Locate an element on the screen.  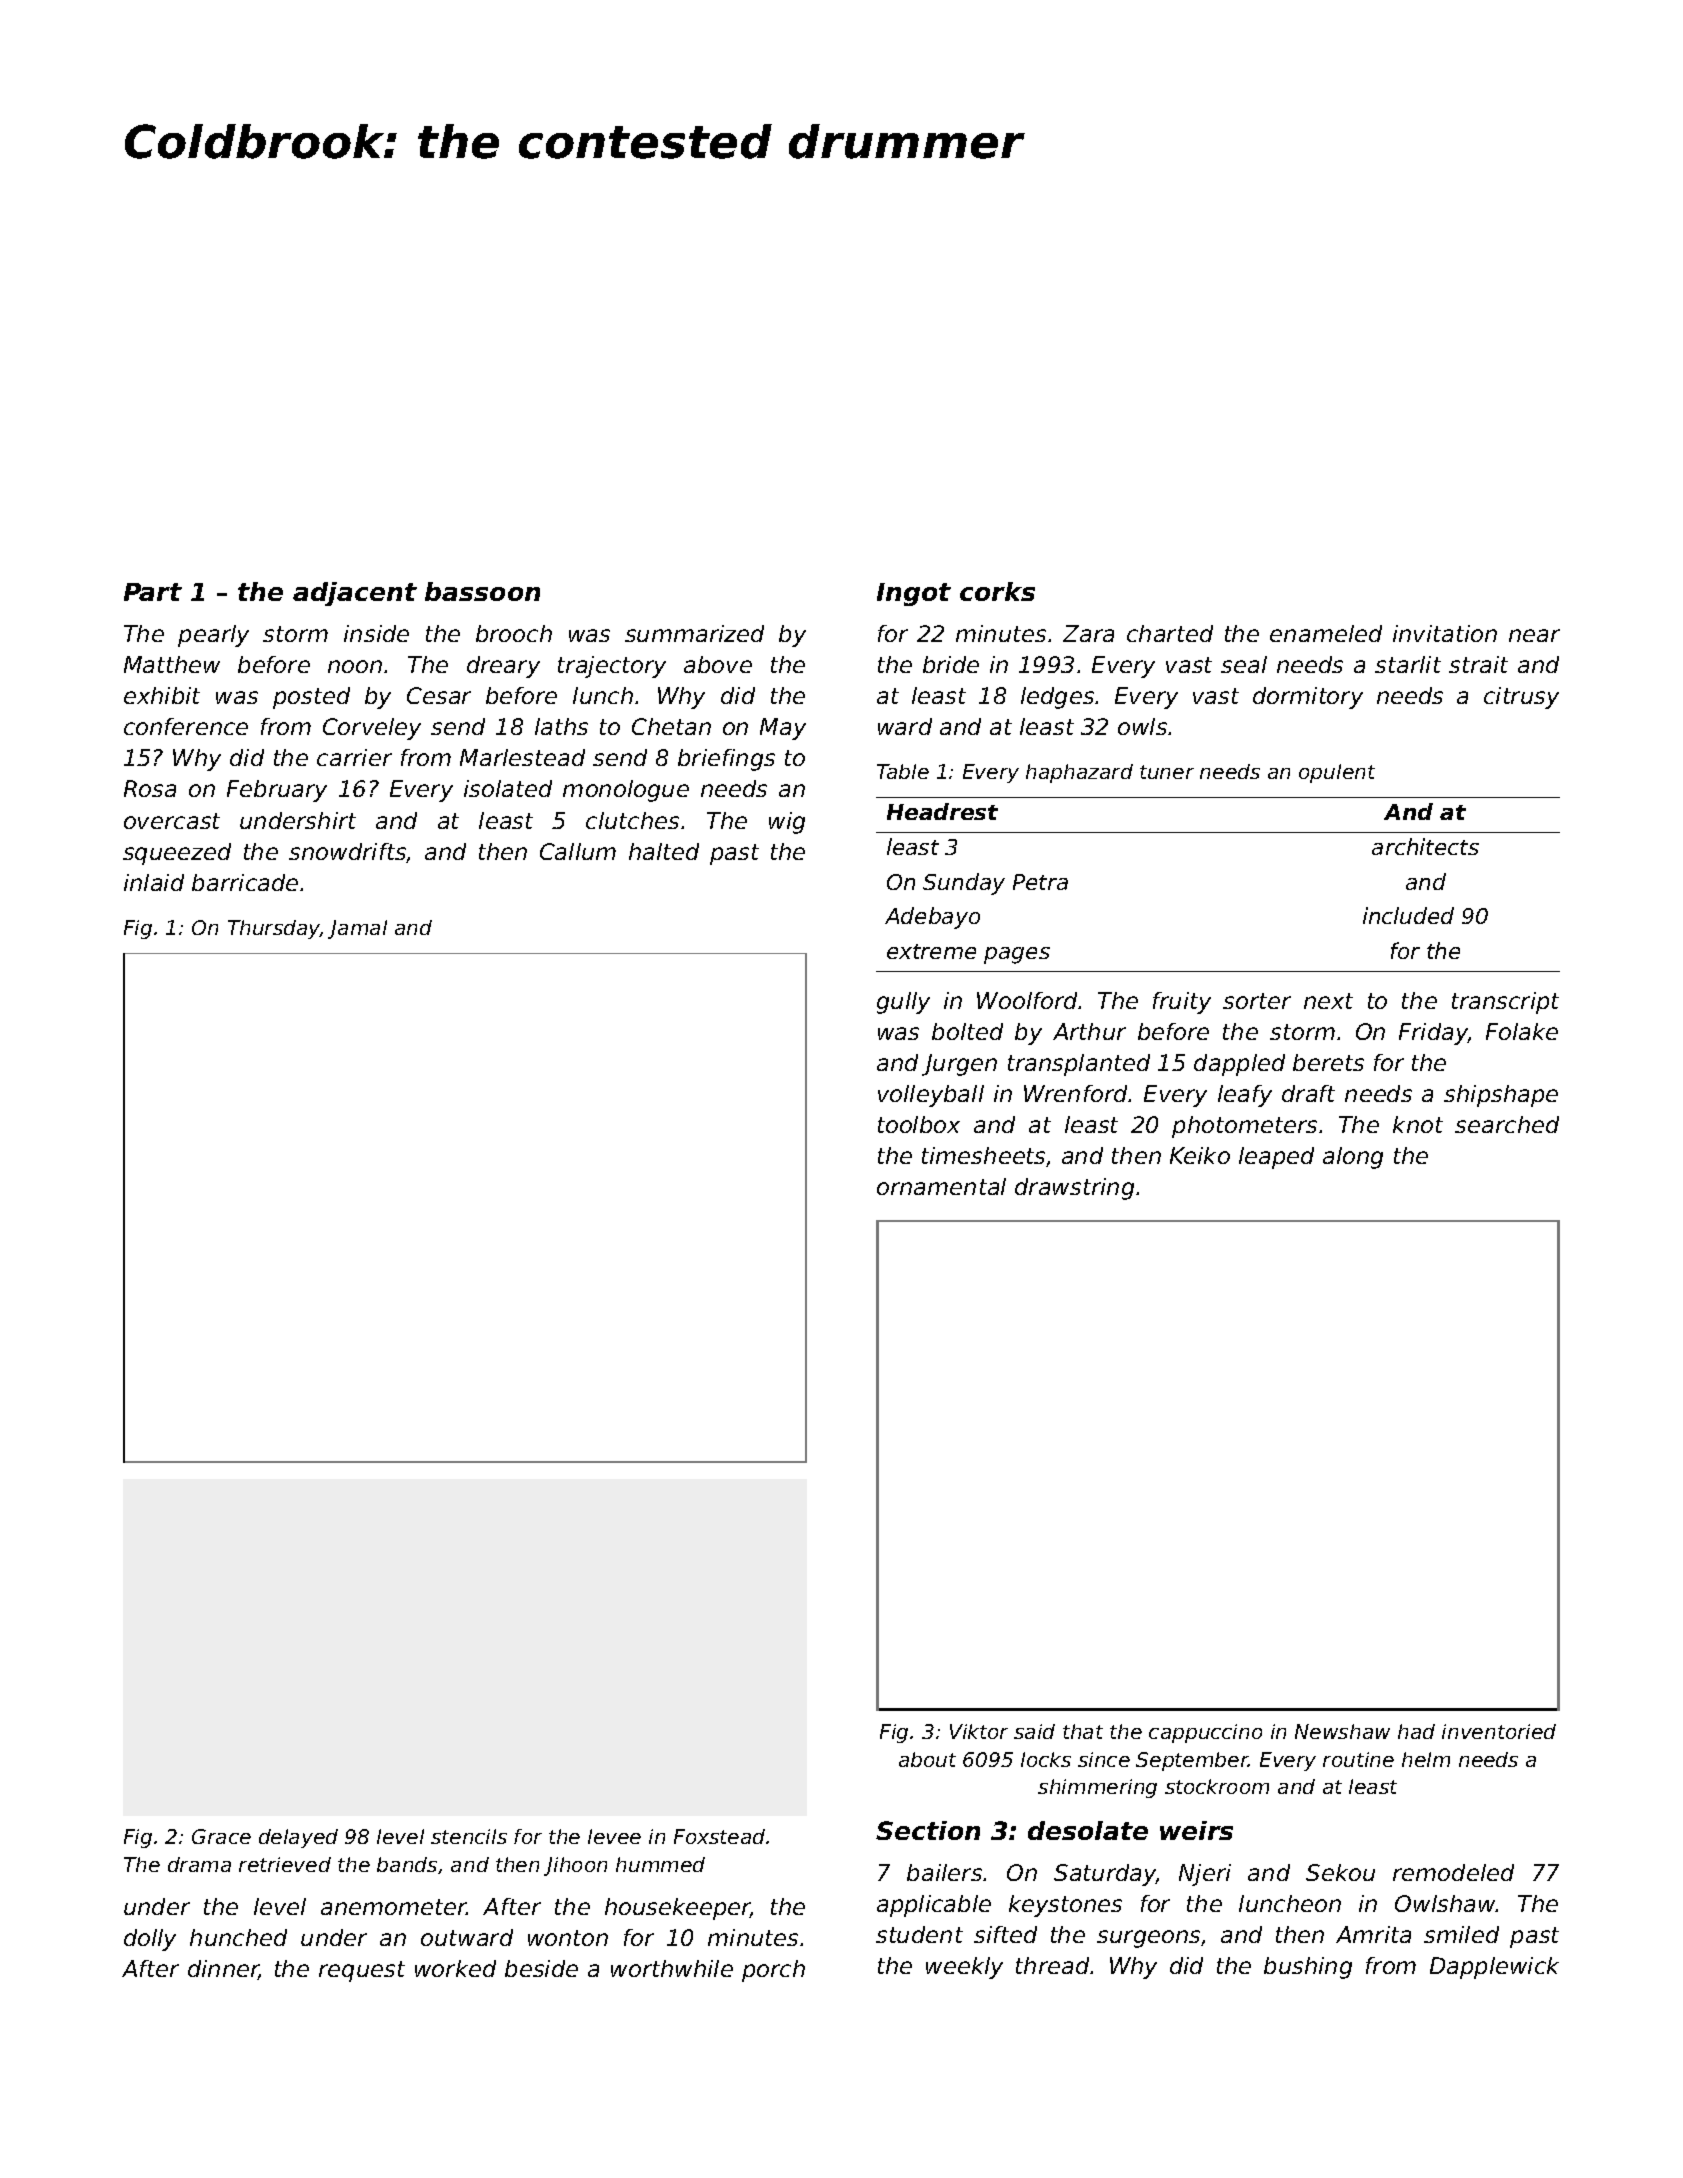
routine is located at coordinates (1358, 1759).
